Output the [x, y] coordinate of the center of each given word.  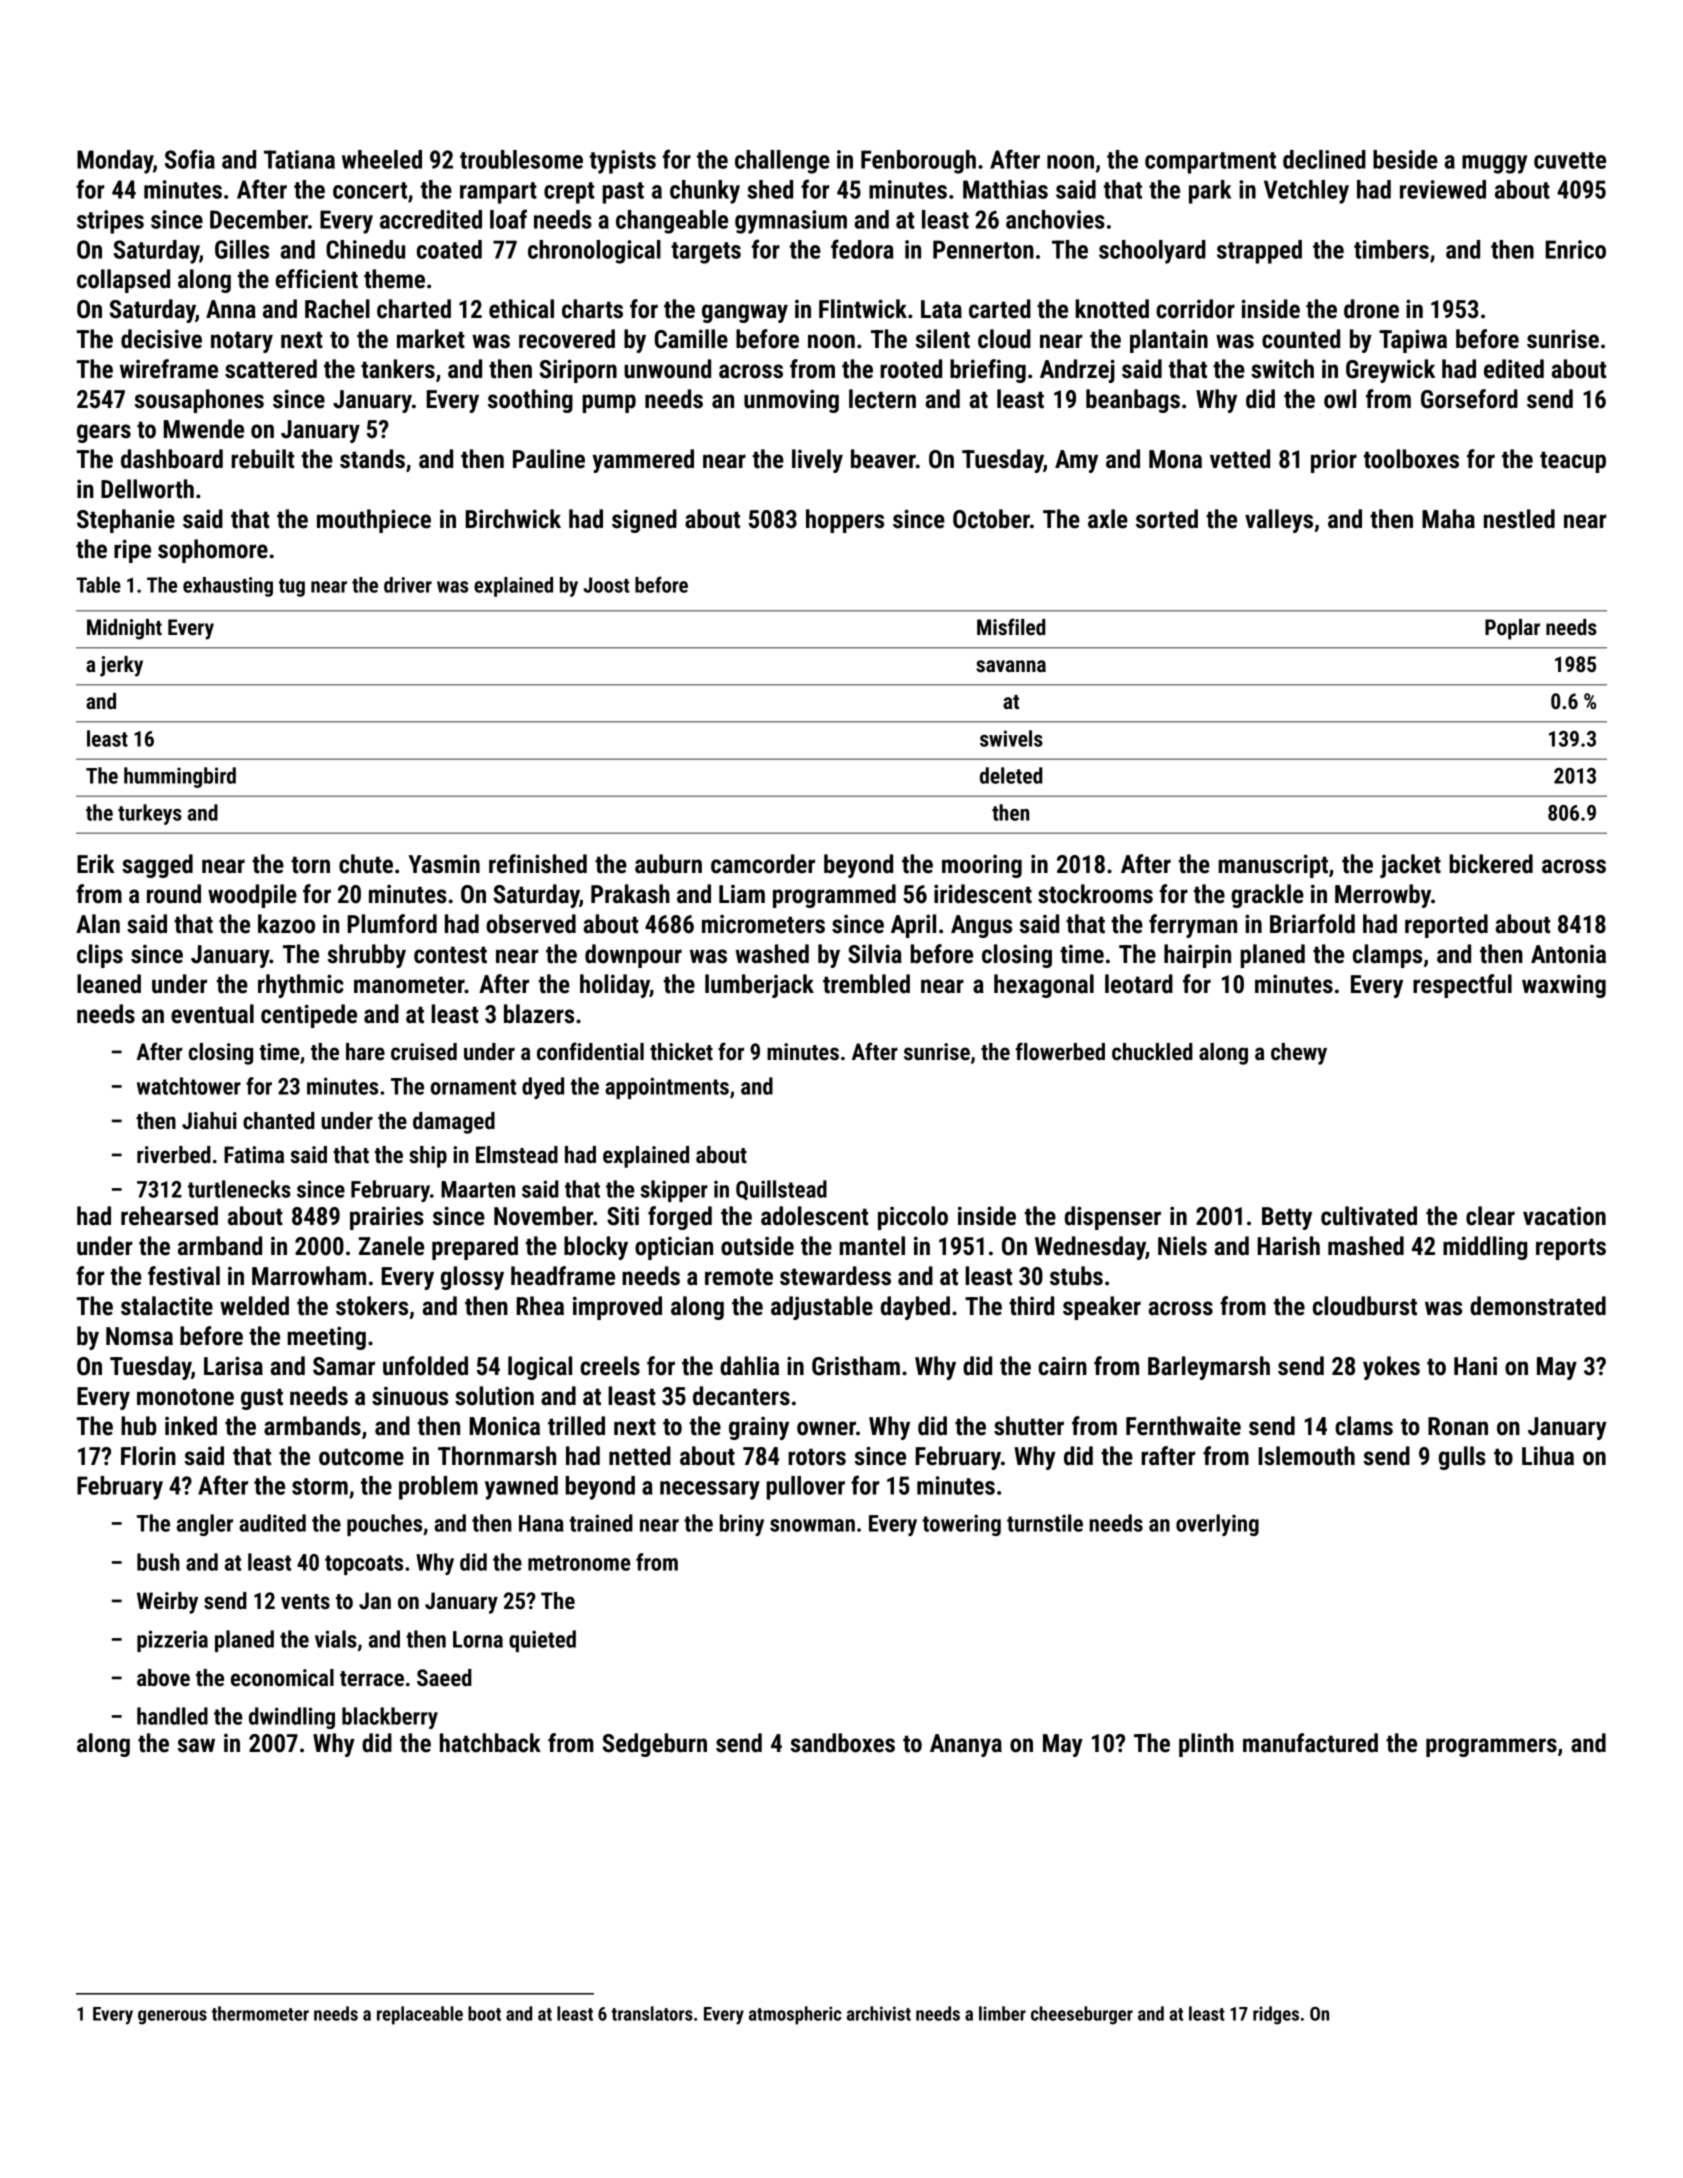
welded [254, 1306]
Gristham [856, 1366]
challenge [782, 162]
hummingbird [180, 777]
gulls [1462, 1458]
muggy [1495, 164]
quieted [542, 1641]
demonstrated [1538, 1306]
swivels [1011, 738]
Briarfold [1312, 924]
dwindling [292, 1718]
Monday [115, 162]
